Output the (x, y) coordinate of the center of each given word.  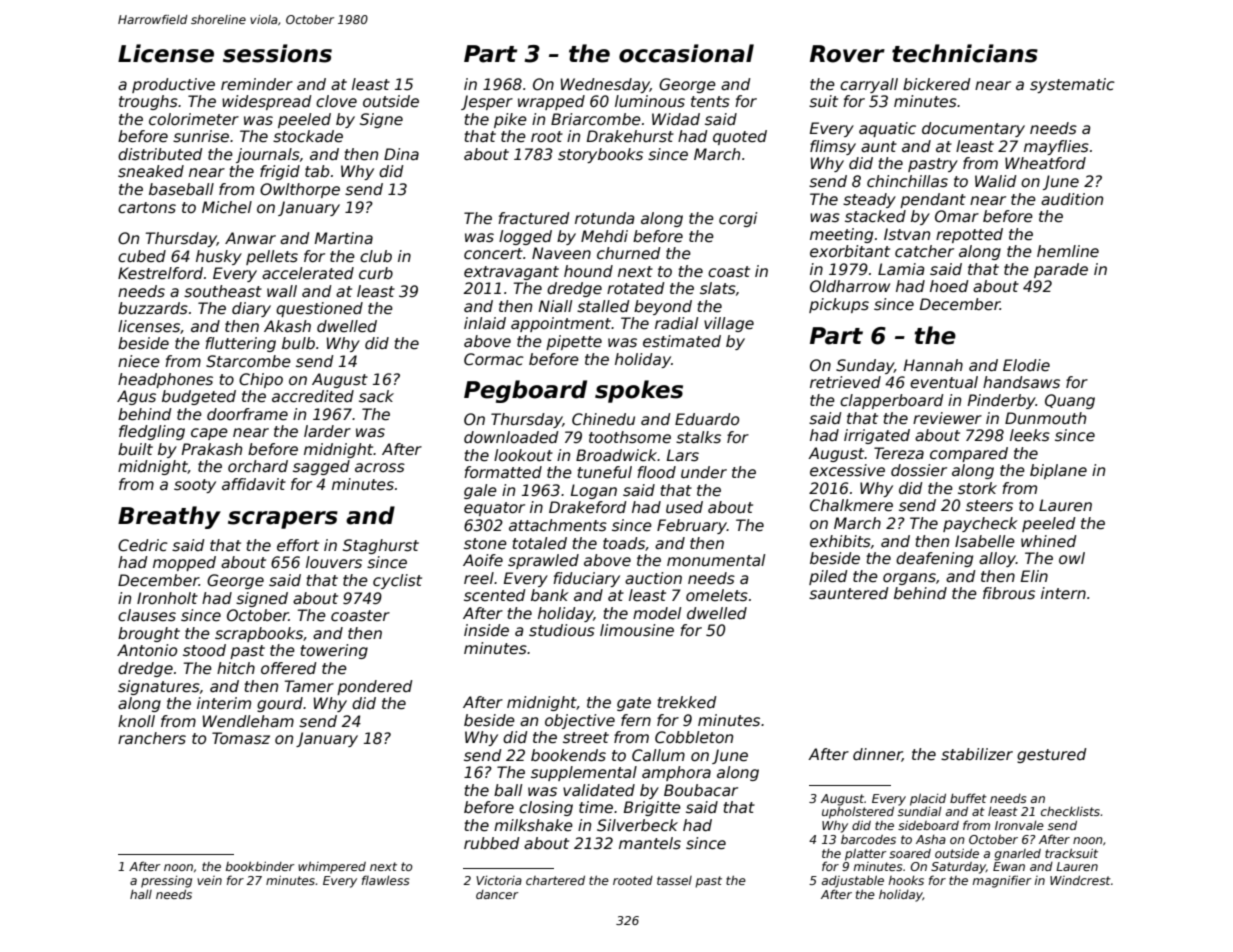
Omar (957, 216)
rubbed (492, 843)
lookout (523, 455)
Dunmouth (1045, 418)
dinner (877, 755)
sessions (277, 53)
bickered (937, 84)
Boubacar (701, 790)
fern (636, 720)
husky (219, 257)
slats (718, 288)
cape (209, 434)
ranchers (152, 738)
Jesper (487, 102)
